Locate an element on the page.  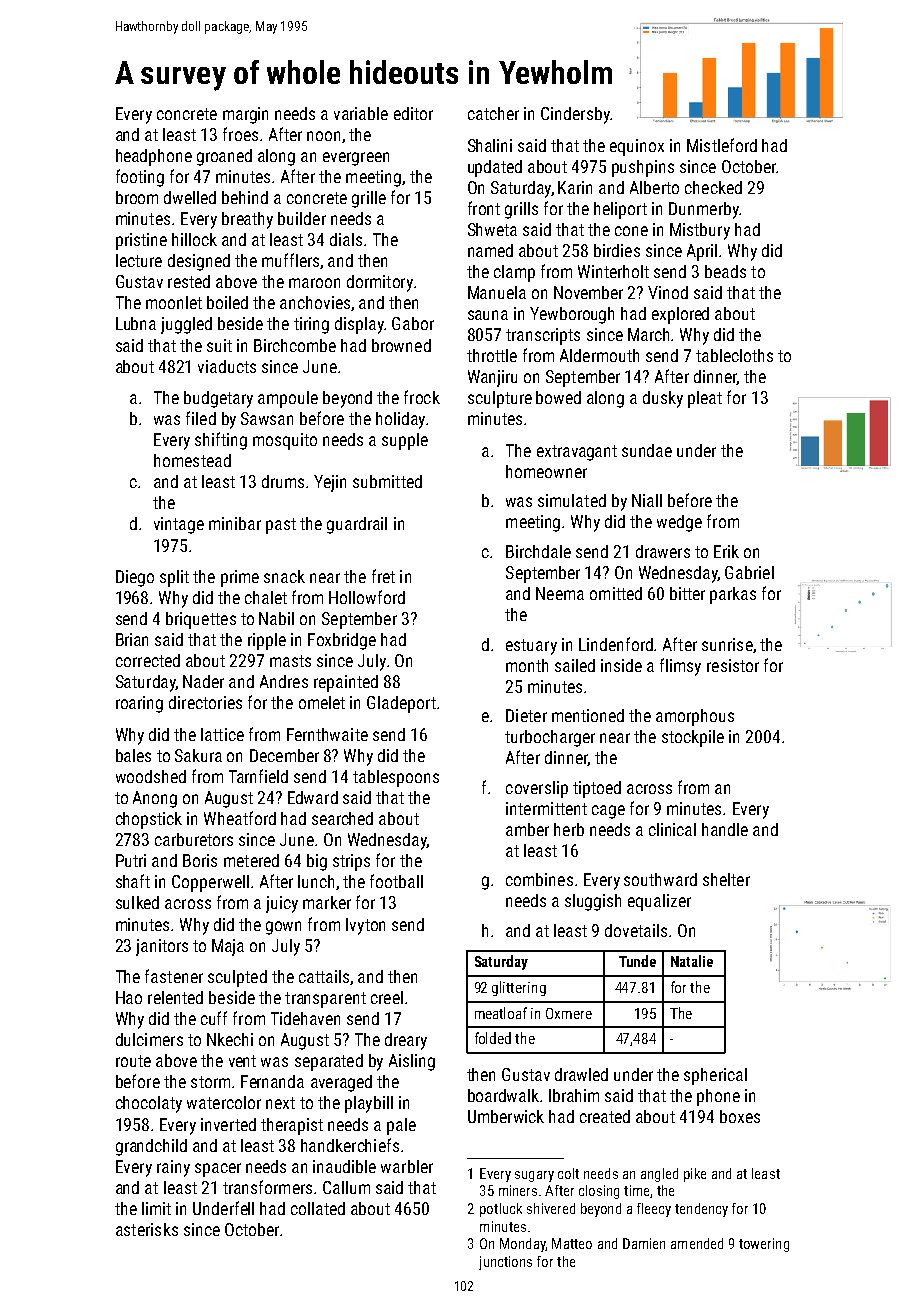
beads is located at coordinates (725, 271).
